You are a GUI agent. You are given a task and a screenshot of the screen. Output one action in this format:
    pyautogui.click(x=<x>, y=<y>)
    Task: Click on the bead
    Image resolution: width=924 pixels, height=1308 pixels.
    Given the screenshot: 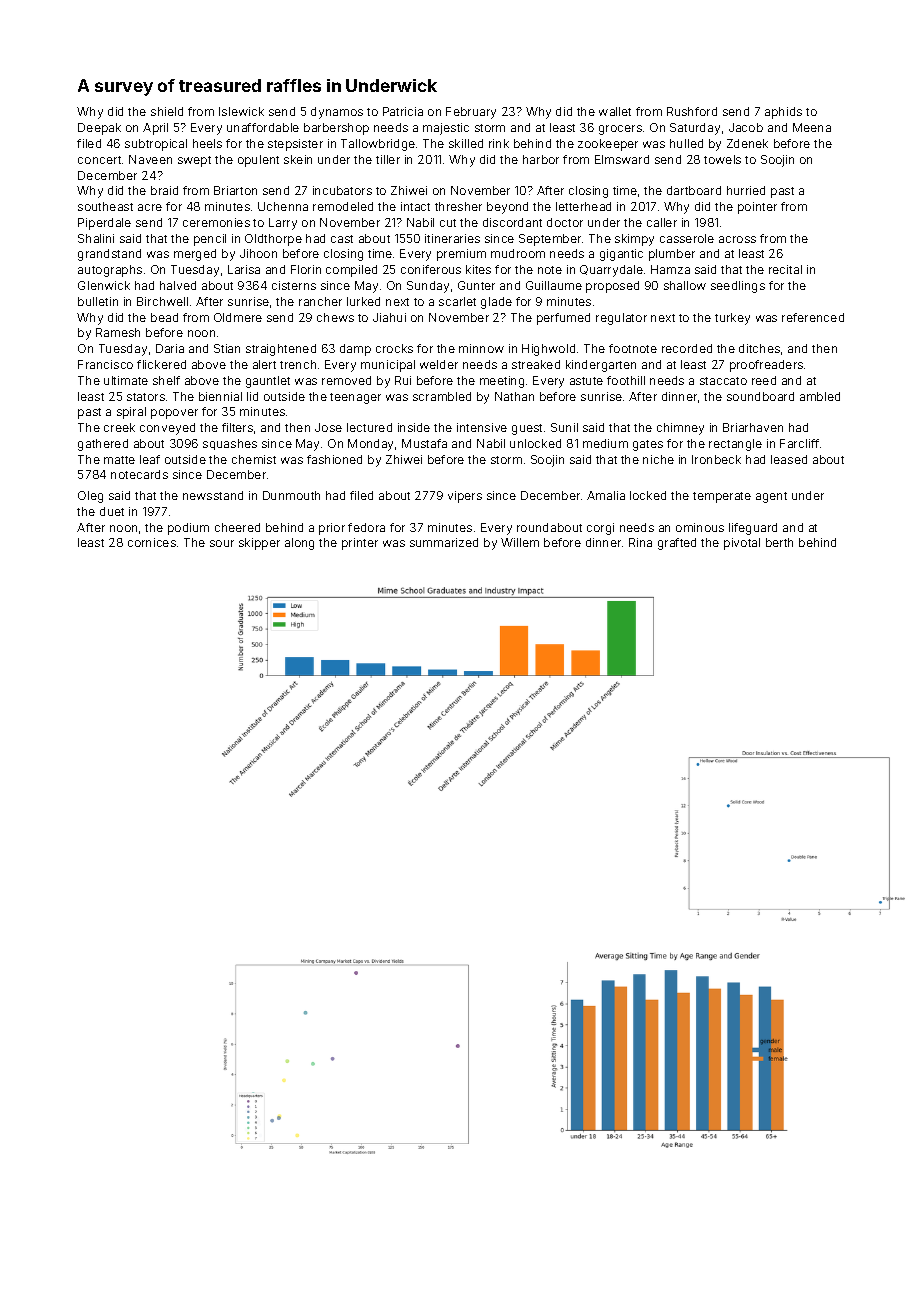 What is the action you would take?
    pyautogui.click(x=164, y=317)
